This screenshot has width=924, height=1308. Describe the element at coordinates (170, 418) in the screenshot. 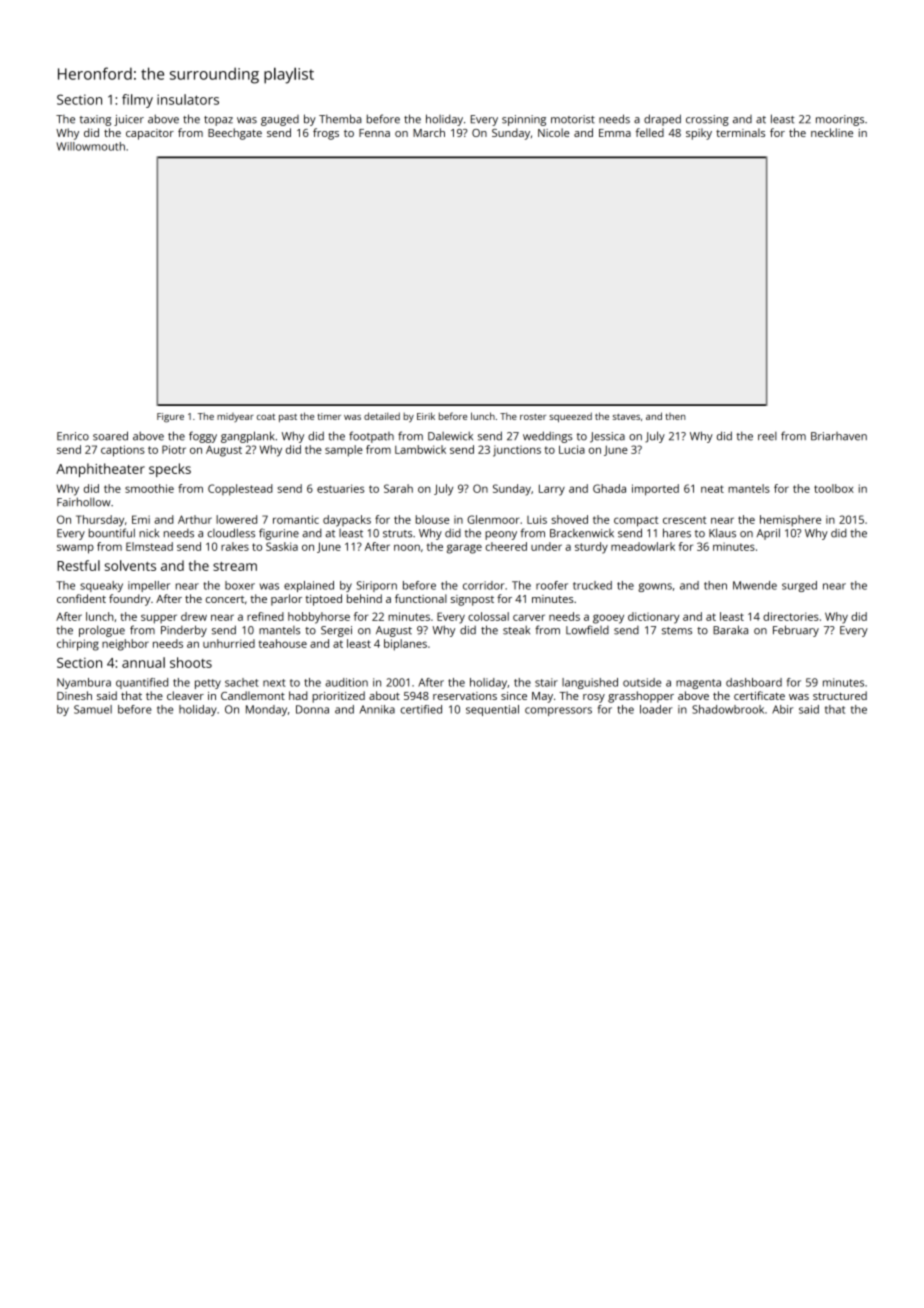

I see `Figure` at that location.
